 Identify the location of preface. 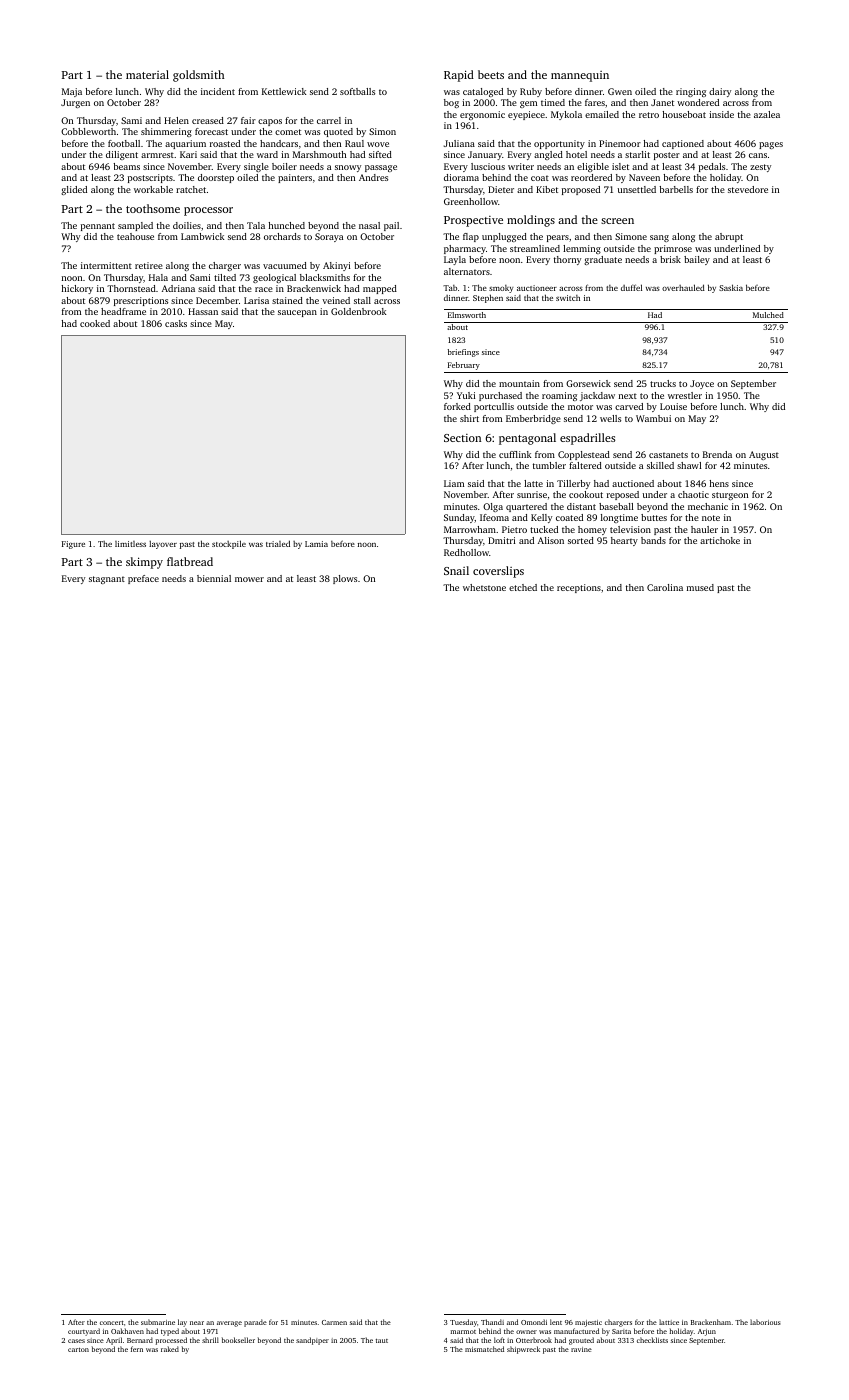
(143, 579).
